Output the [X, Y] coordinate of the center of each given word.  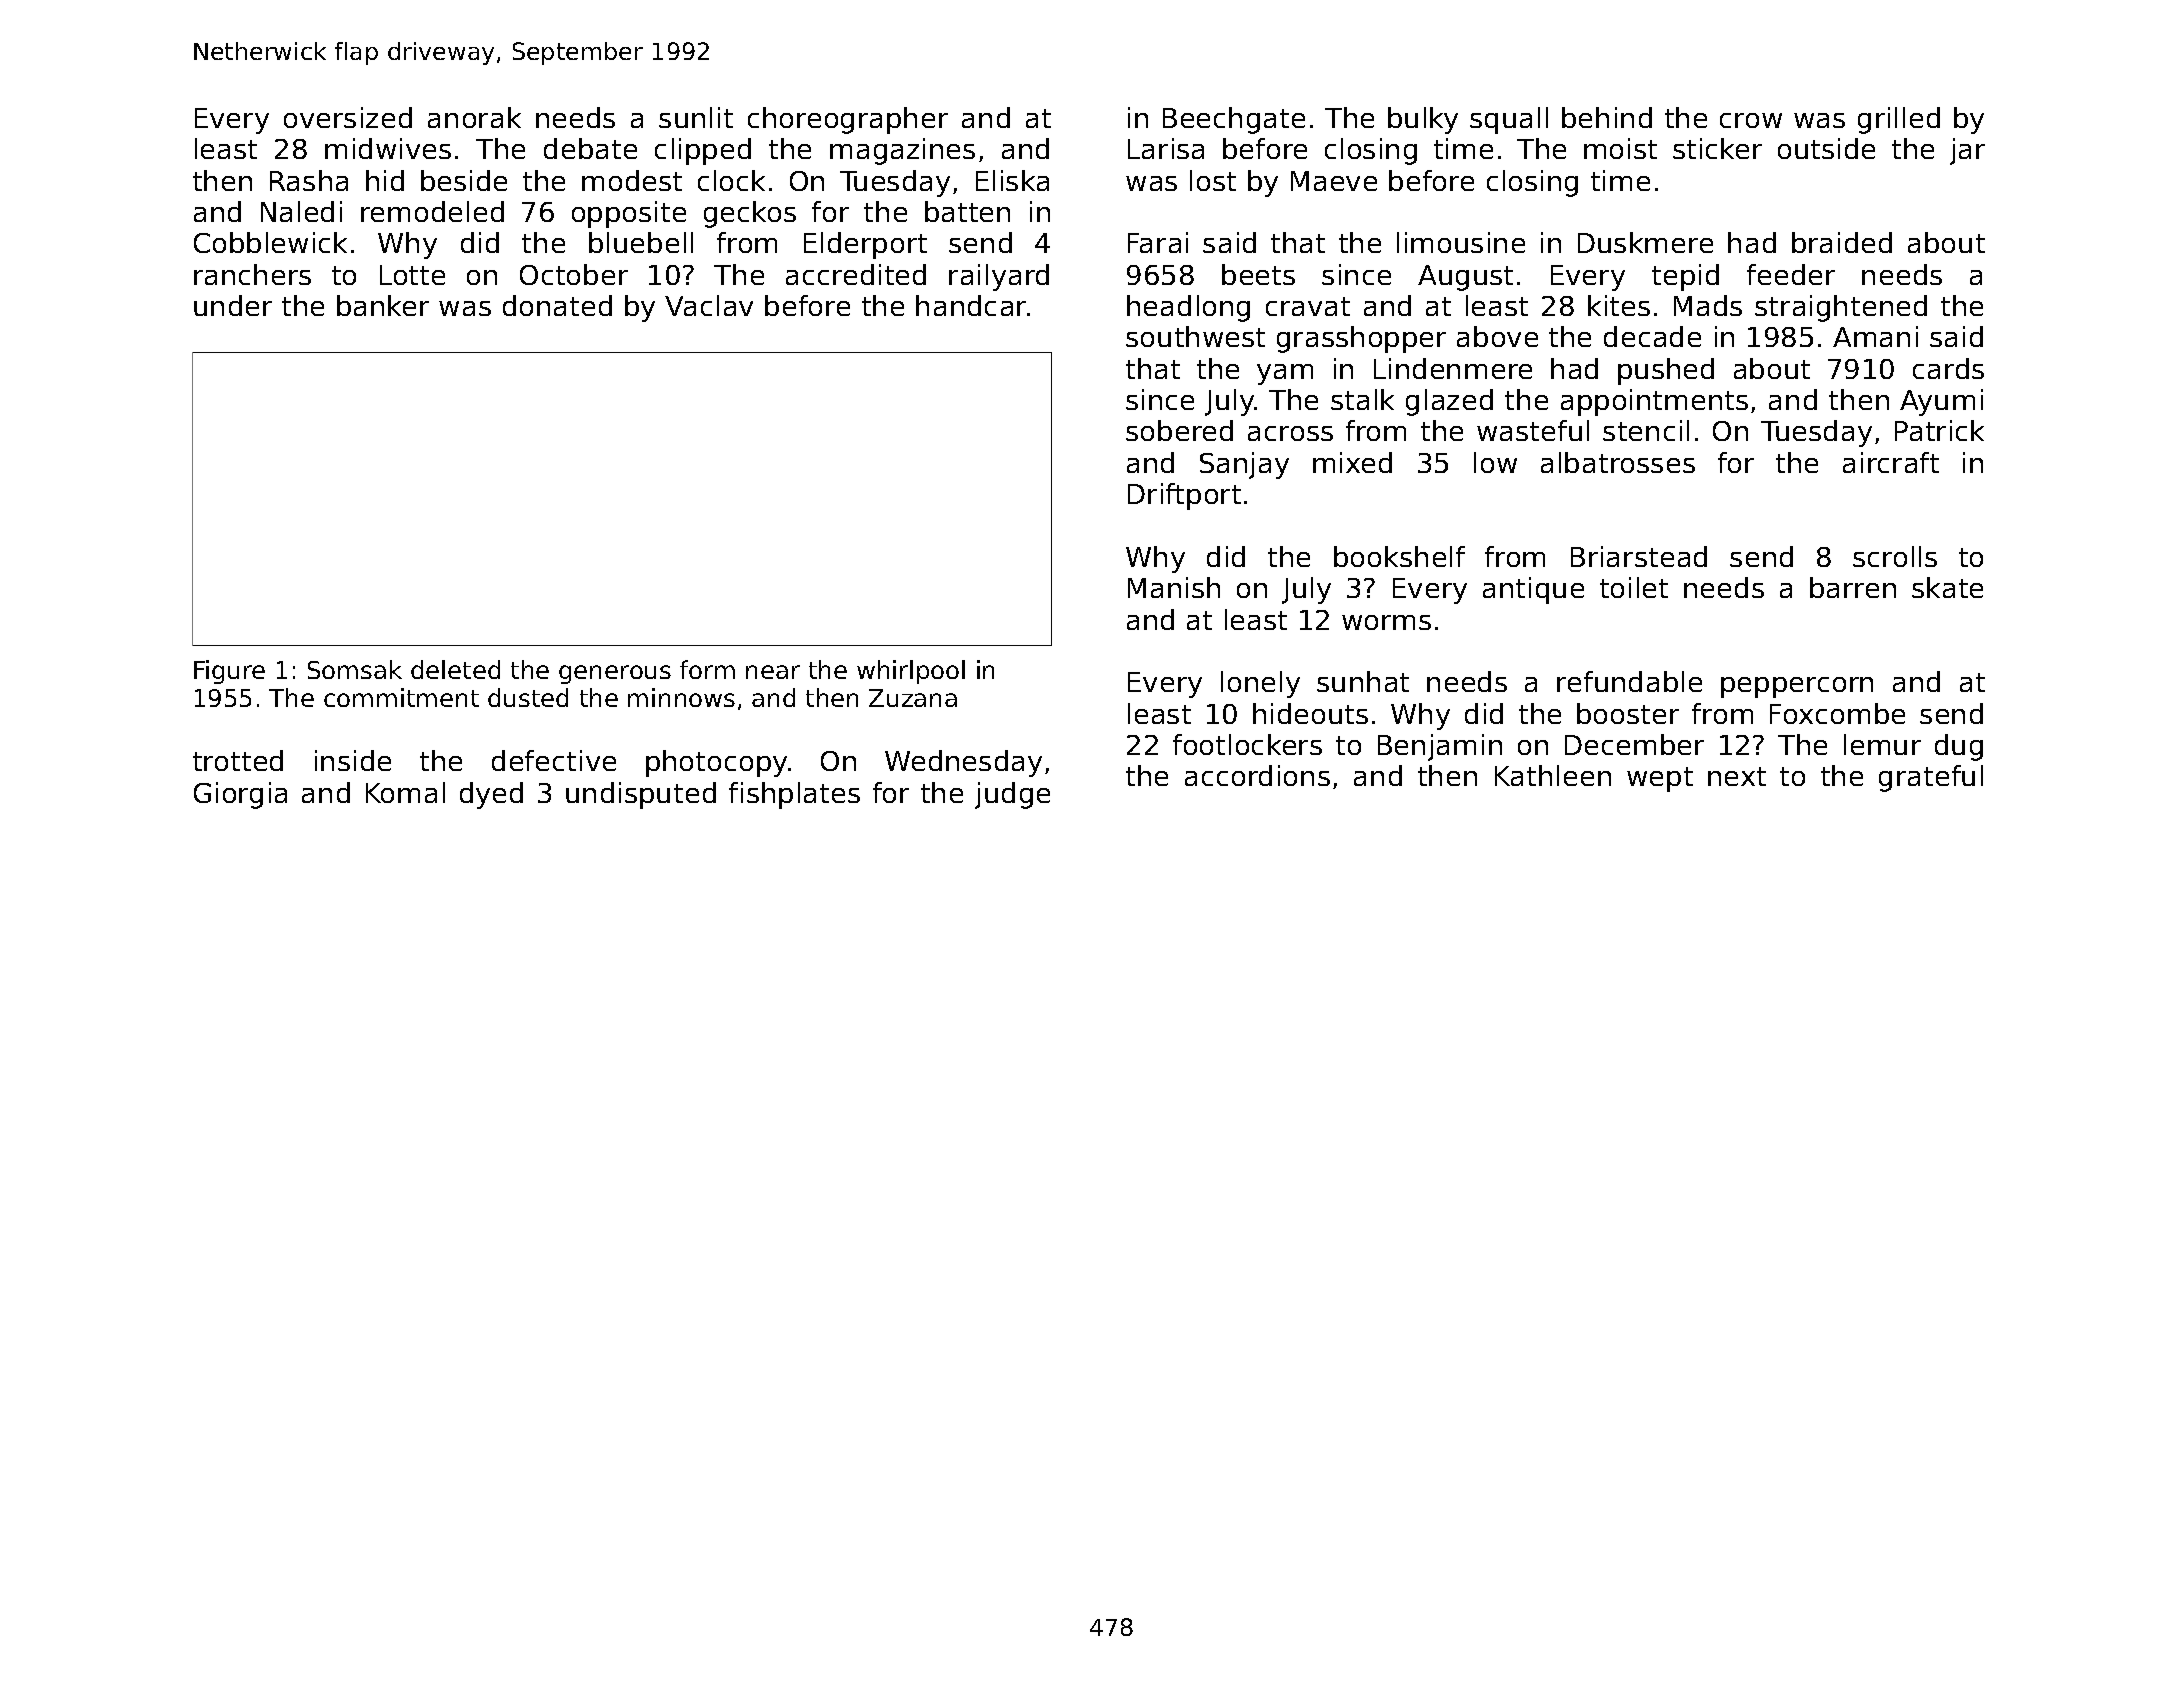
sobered [1179, 430]
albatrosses [1618, 462]
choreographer [848, 120]
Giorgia [240, 795]
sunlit [696, 117]
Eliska [1012, 180]
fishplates [794, 795]
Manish [1174, 587]
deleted [455, 669]
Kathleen [1553, 775]
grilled [1899, 120]
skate [1947, 587]
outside [1826, 148]
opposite [629, 214]
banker [383, 305]
